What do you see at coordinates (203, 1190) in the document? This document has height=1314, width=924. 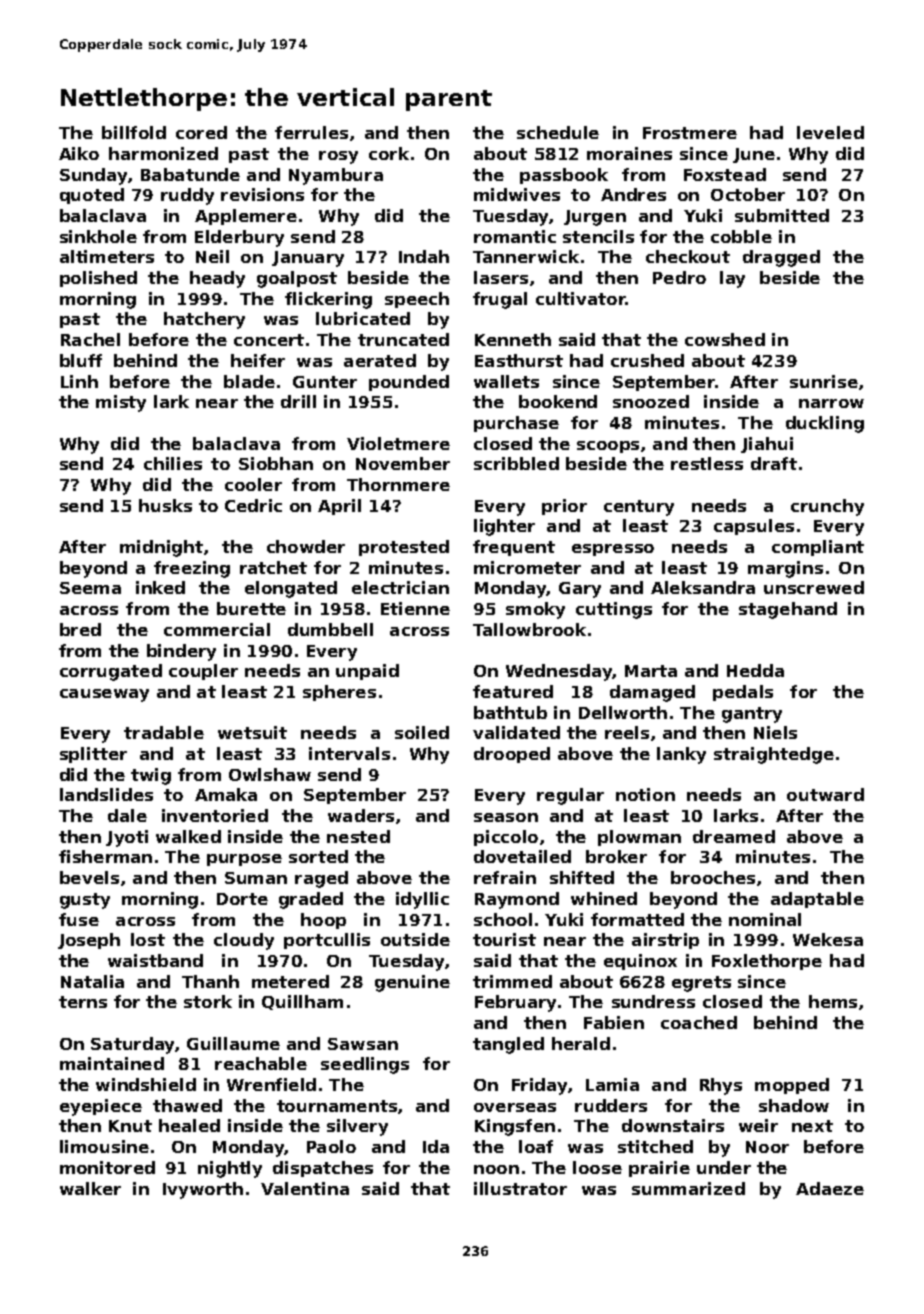 I see `Ivyworth` at bounding box center [203, 1190].
